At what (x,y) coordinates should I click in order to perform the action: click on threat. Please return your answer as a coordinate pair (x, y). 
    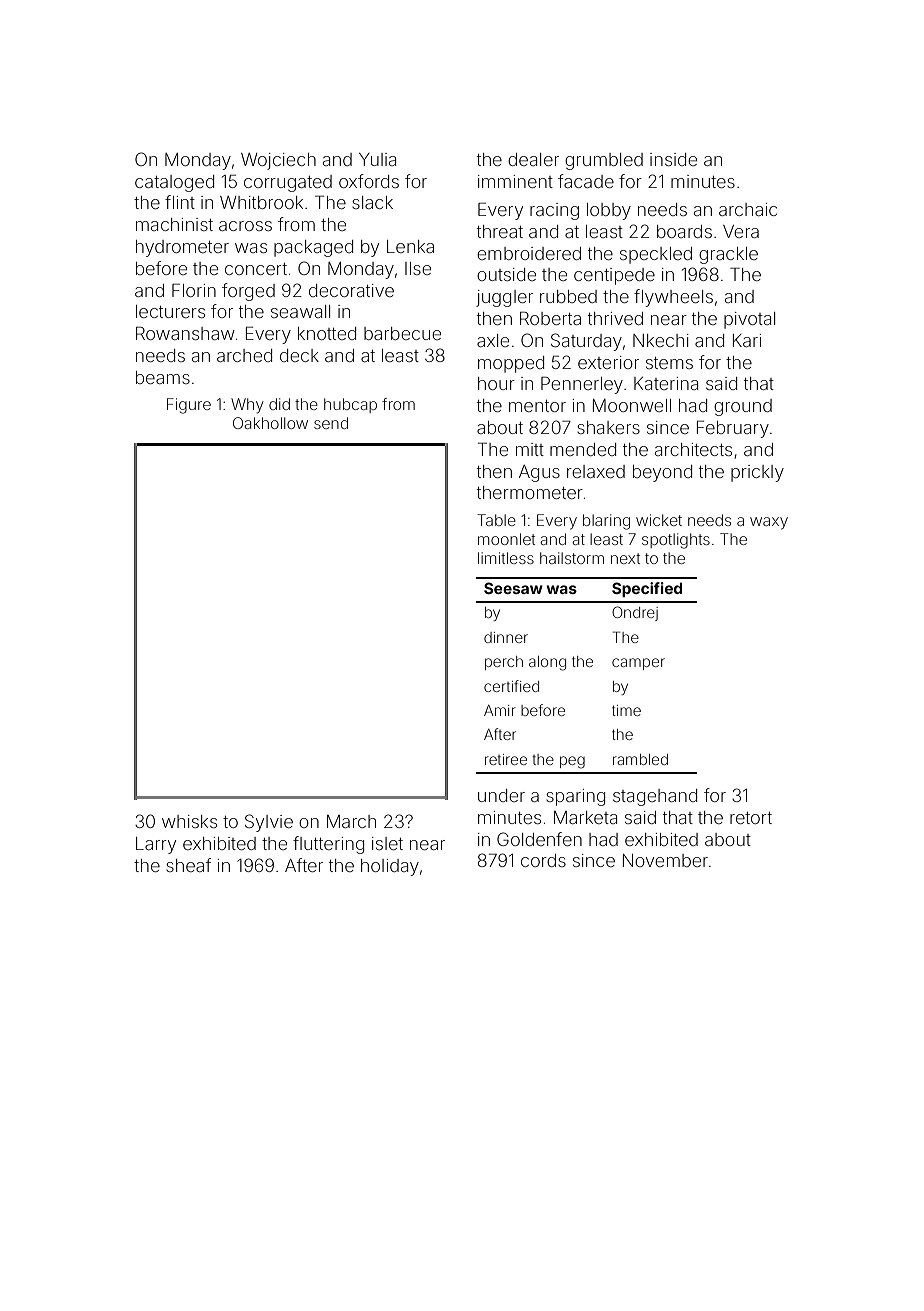
    Looking at the image, I should click on (500, 231).
